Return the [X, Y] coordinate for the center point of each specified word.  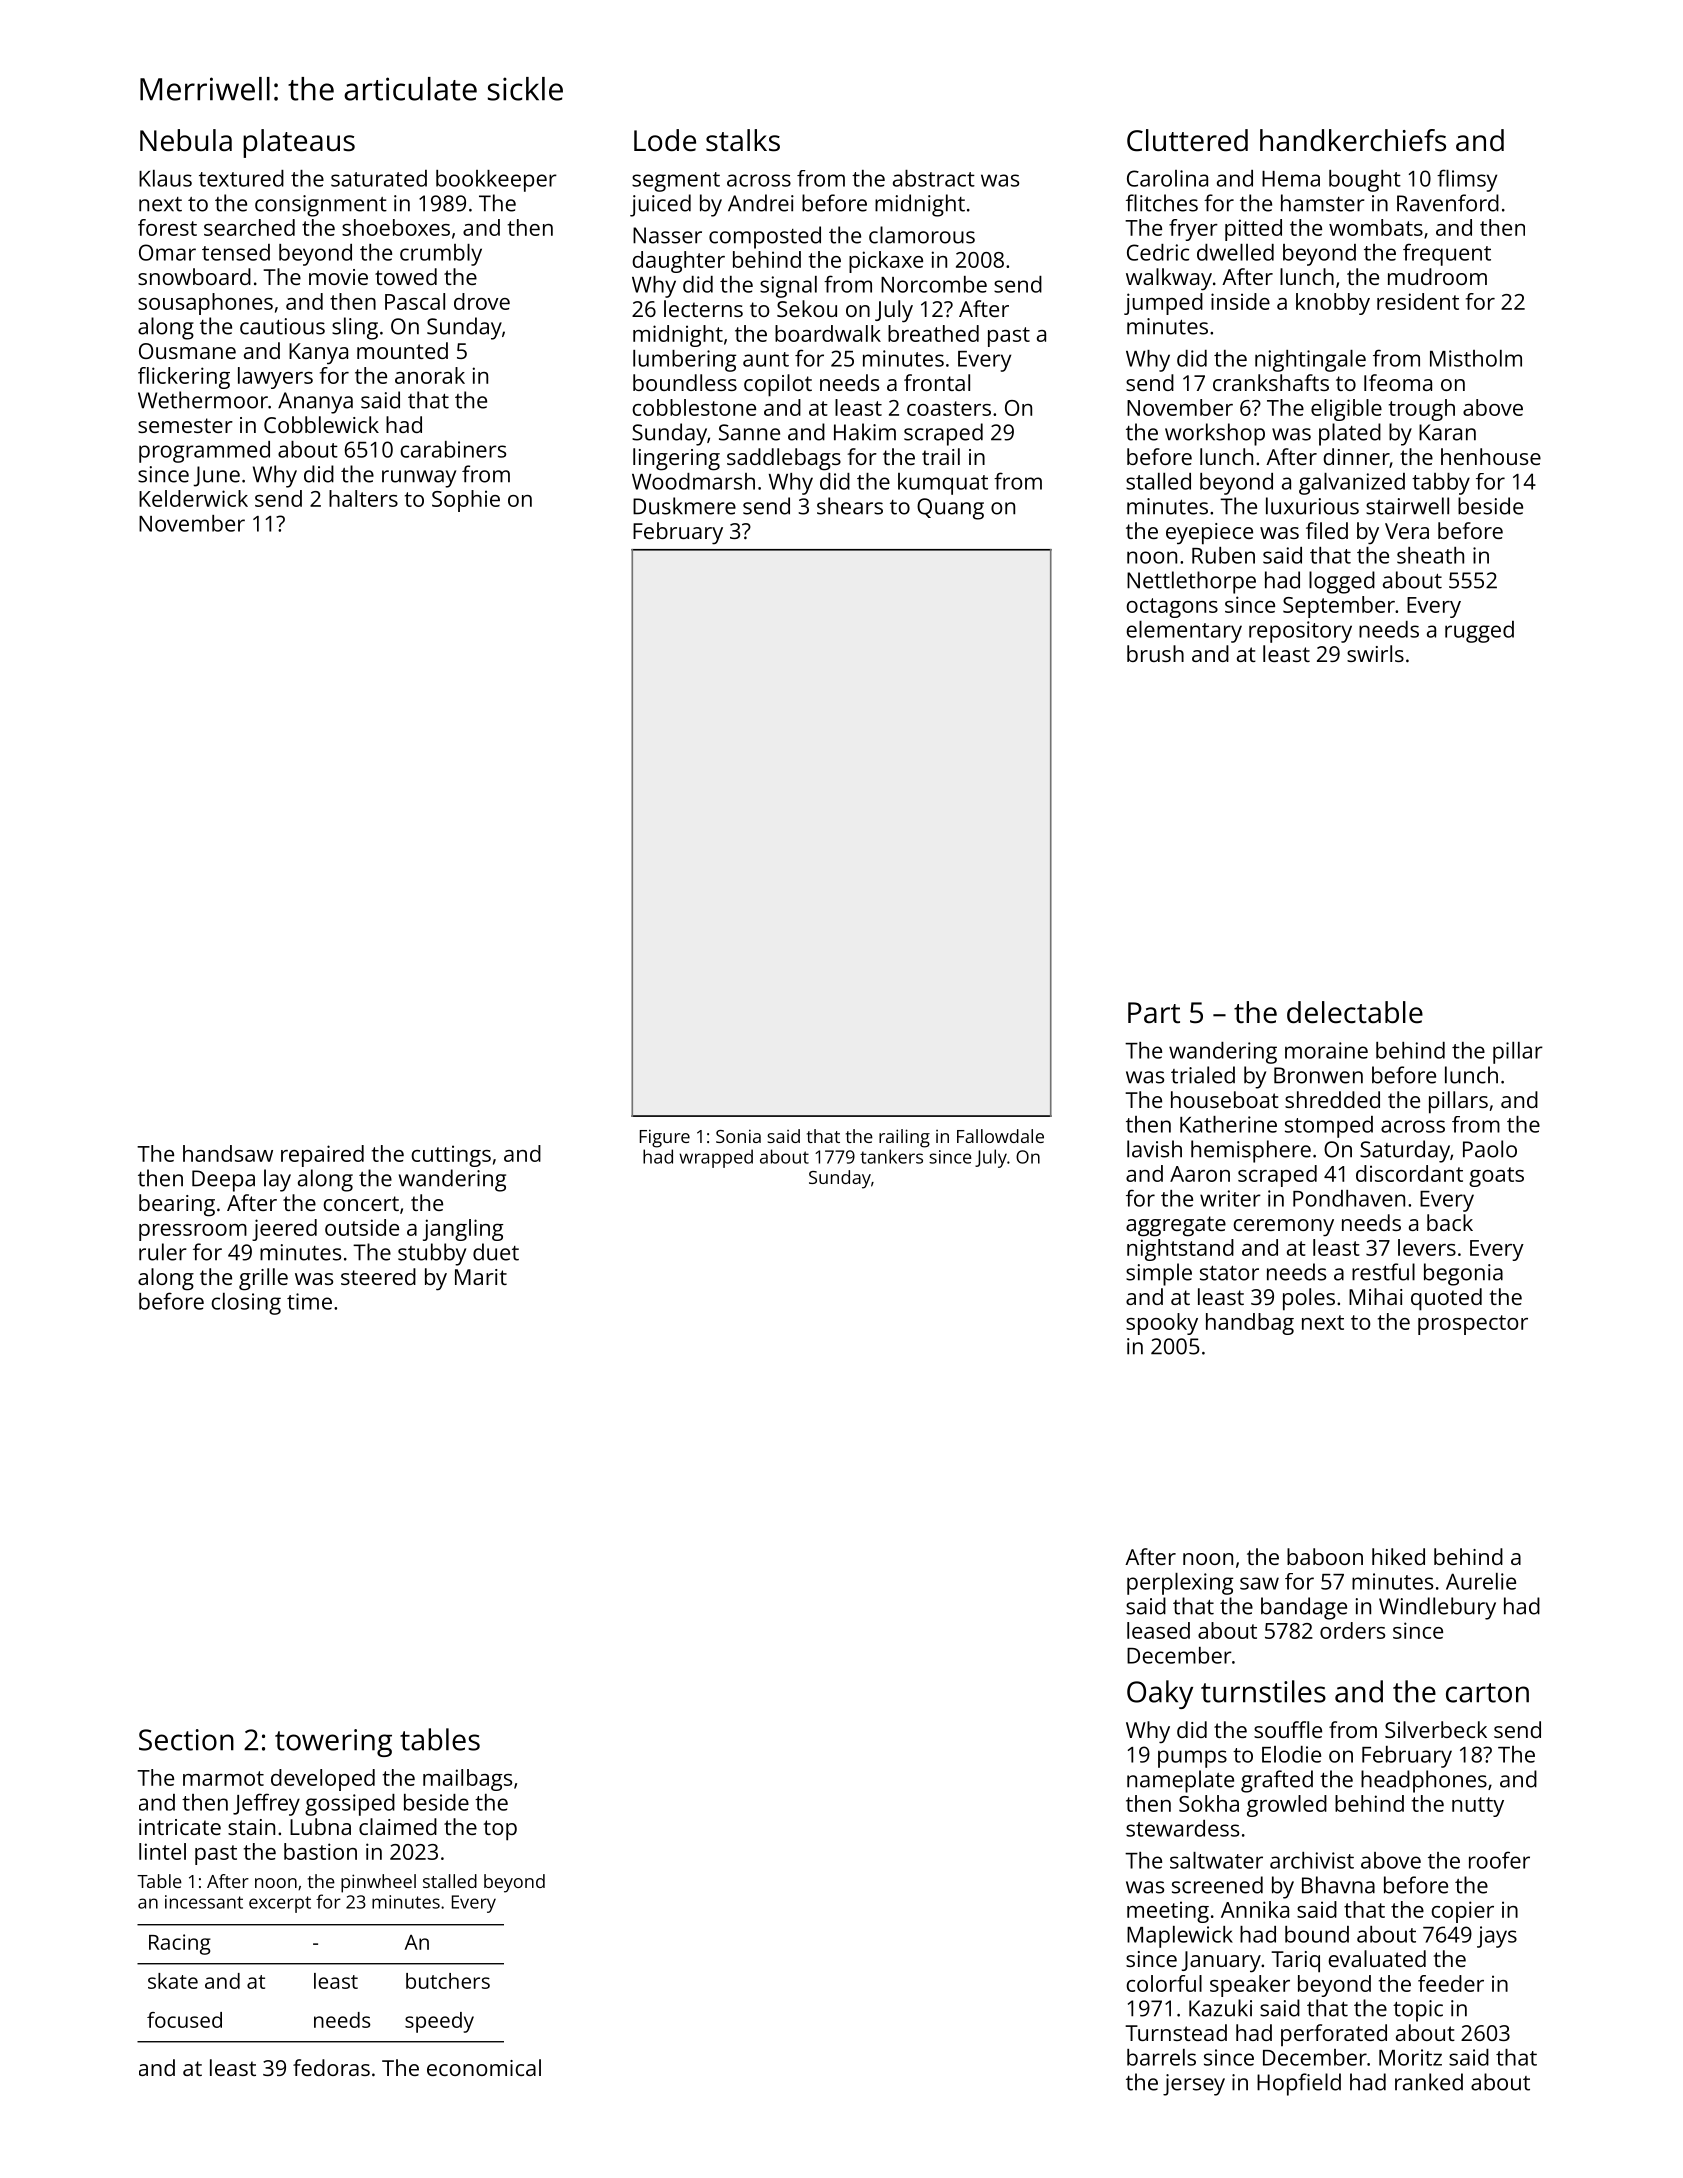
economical [484, 2067]
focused [184, 2020]
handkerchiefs [1353, 140]
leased [1158, 1630]
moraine [1326, 1050]
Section [186, 1740]
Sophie [466, 501]
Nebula [186, 140]
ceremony [1284, 1228]
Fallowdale [1000, 1136]
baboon [1325, 1556]
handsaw [228, 1153]
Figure [665, 1138]
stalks [743, 140]
